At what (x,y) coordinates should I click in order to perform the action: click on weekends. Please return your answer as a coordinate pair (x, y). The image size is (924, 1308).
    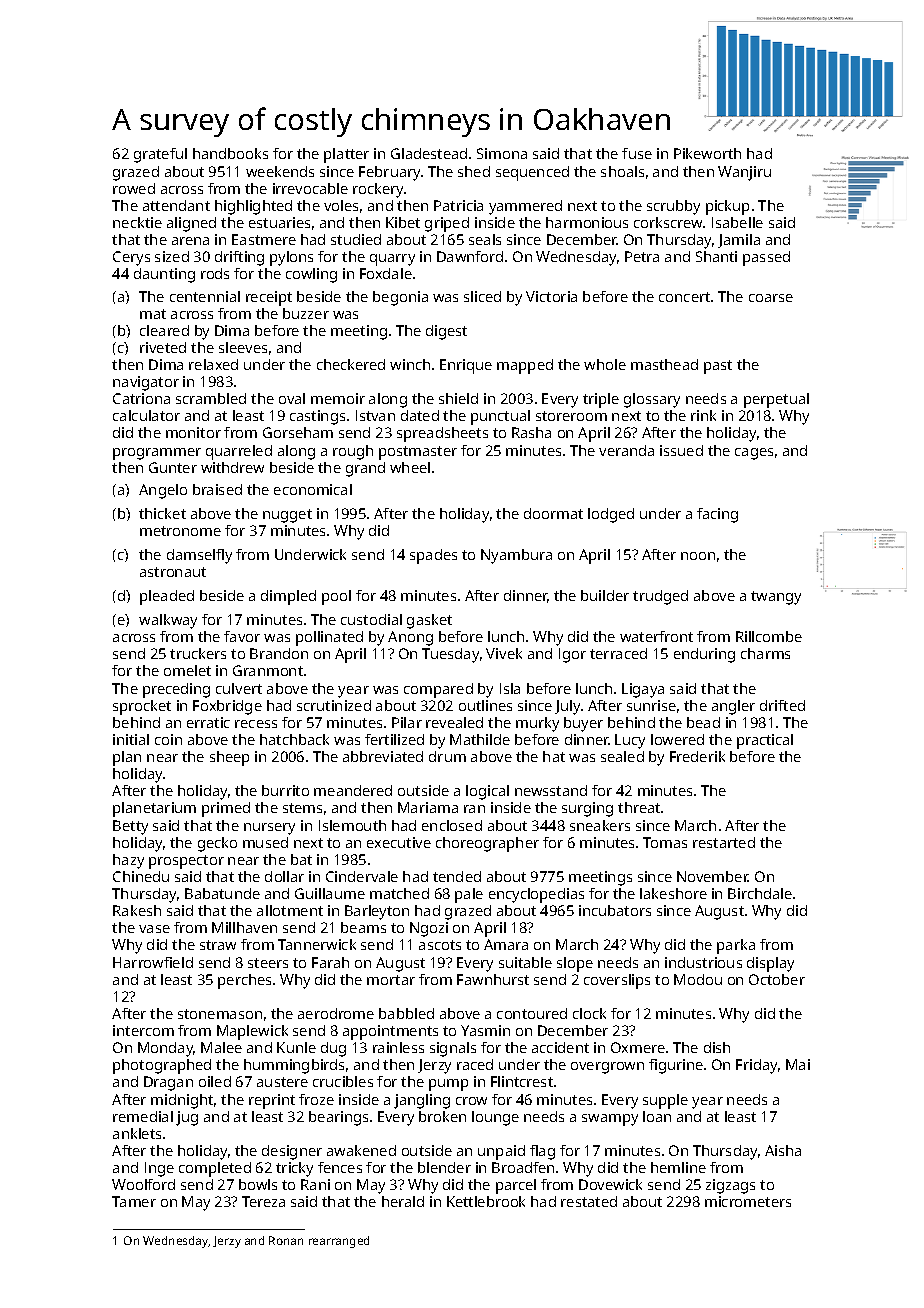
    Looking at the image, I should click on (280, 171).
